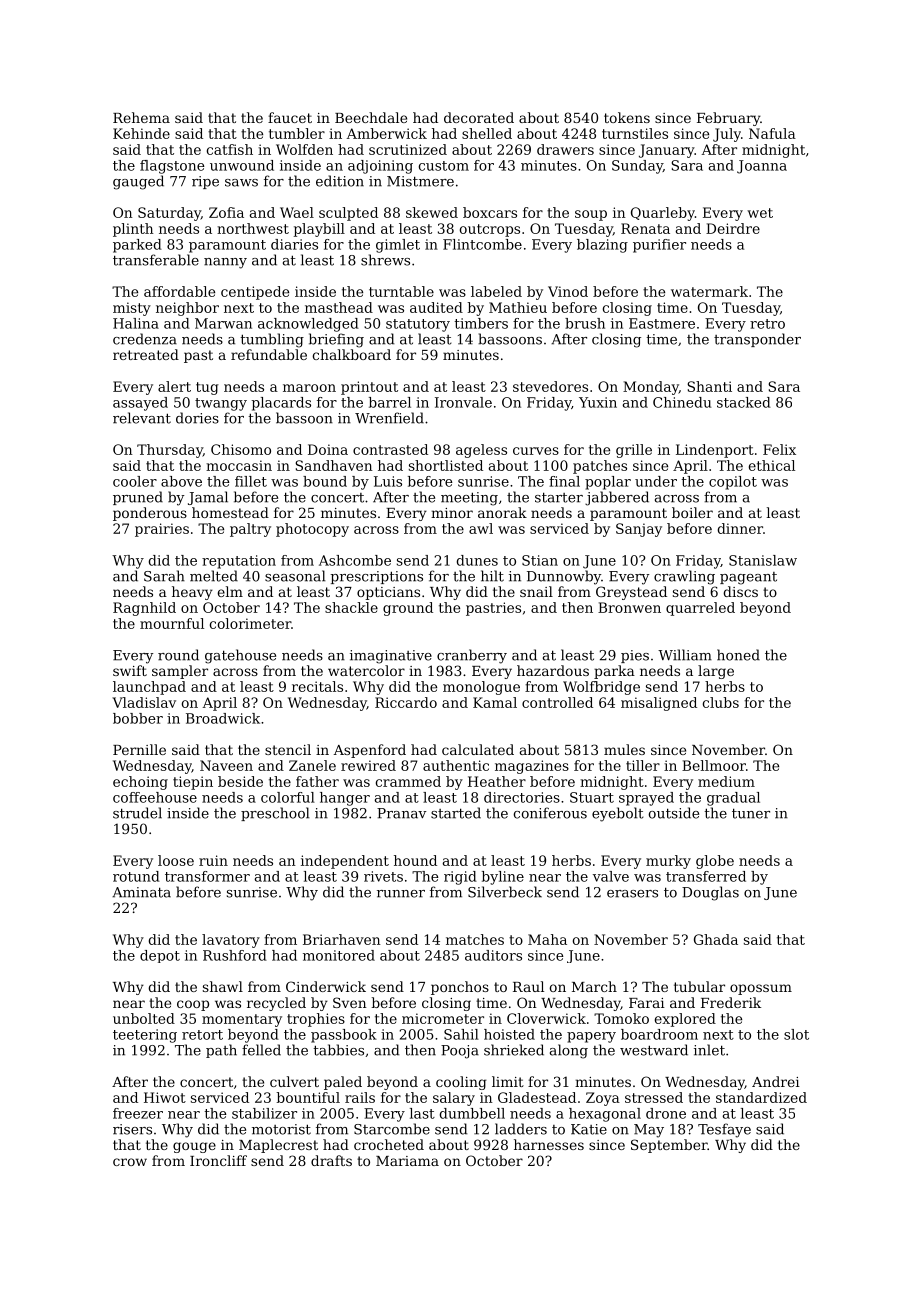 The width and height of the screenshot is (924, 1308). What do you see at coordinates (550, 386) in the screenshot?
I see `stevedores` at bounding box center [550, 386].
